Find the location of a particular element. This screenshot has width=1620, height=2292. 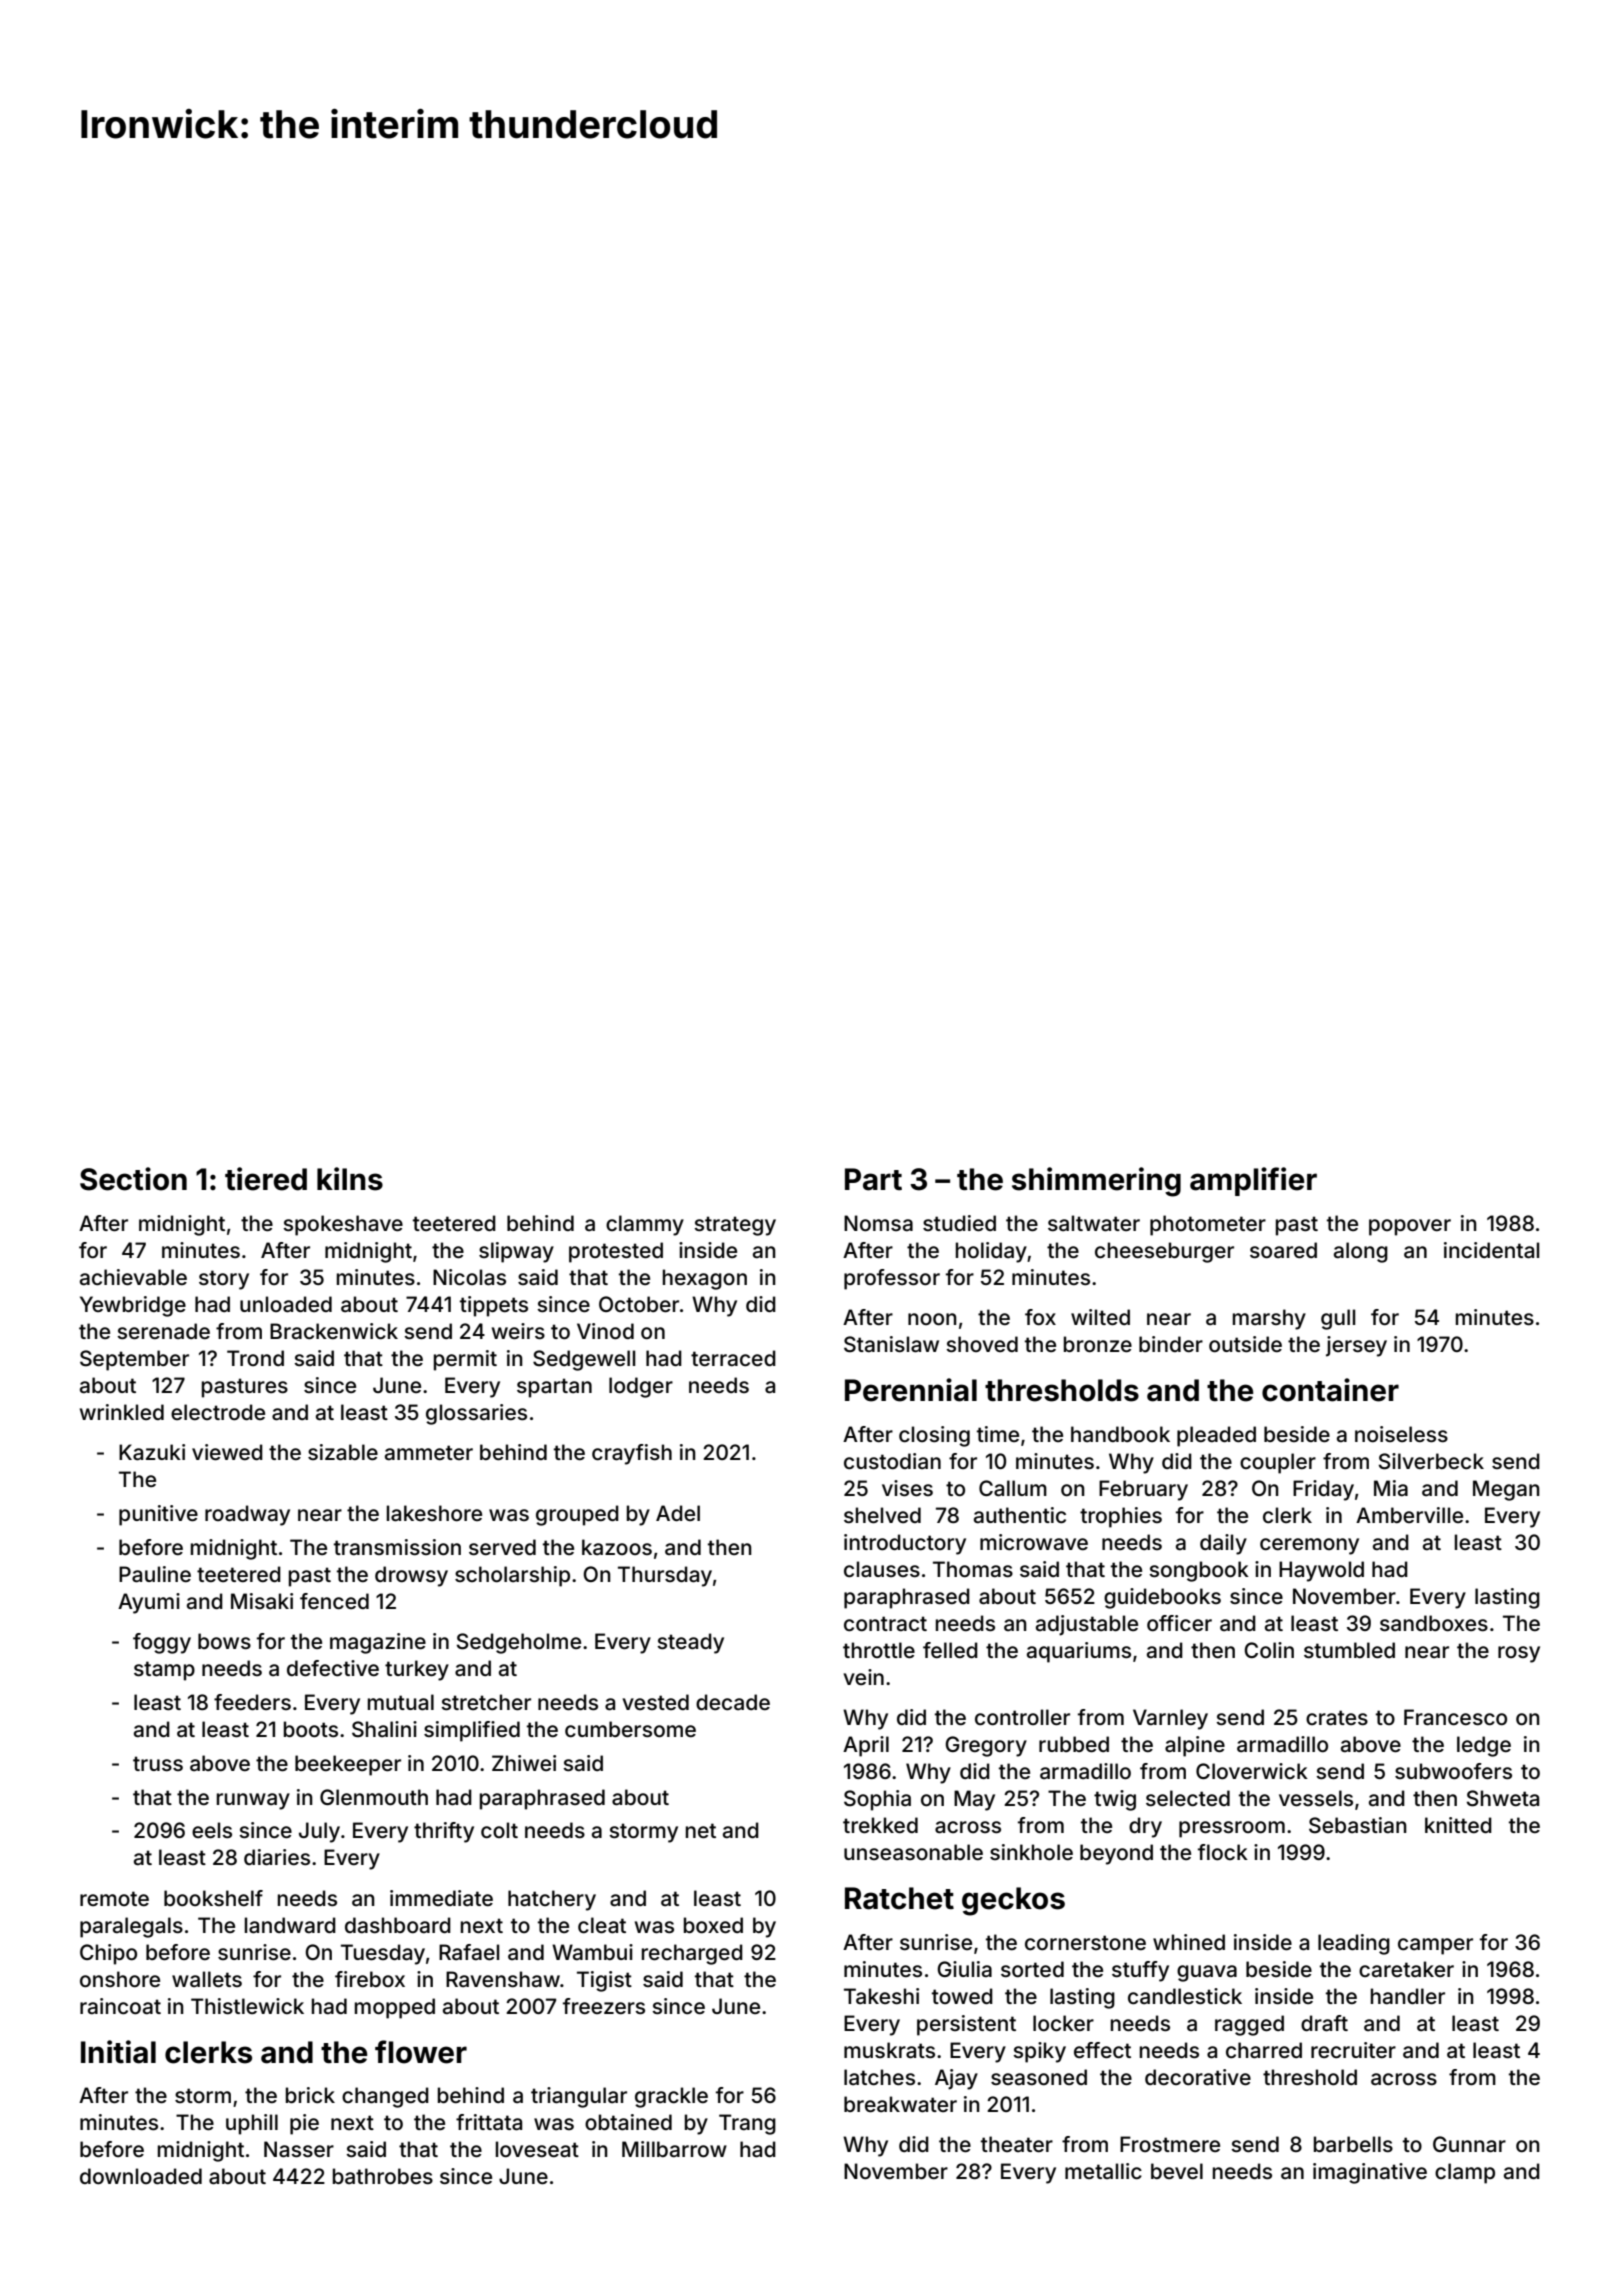

Sophia is located at coordinates (877, 1800).
